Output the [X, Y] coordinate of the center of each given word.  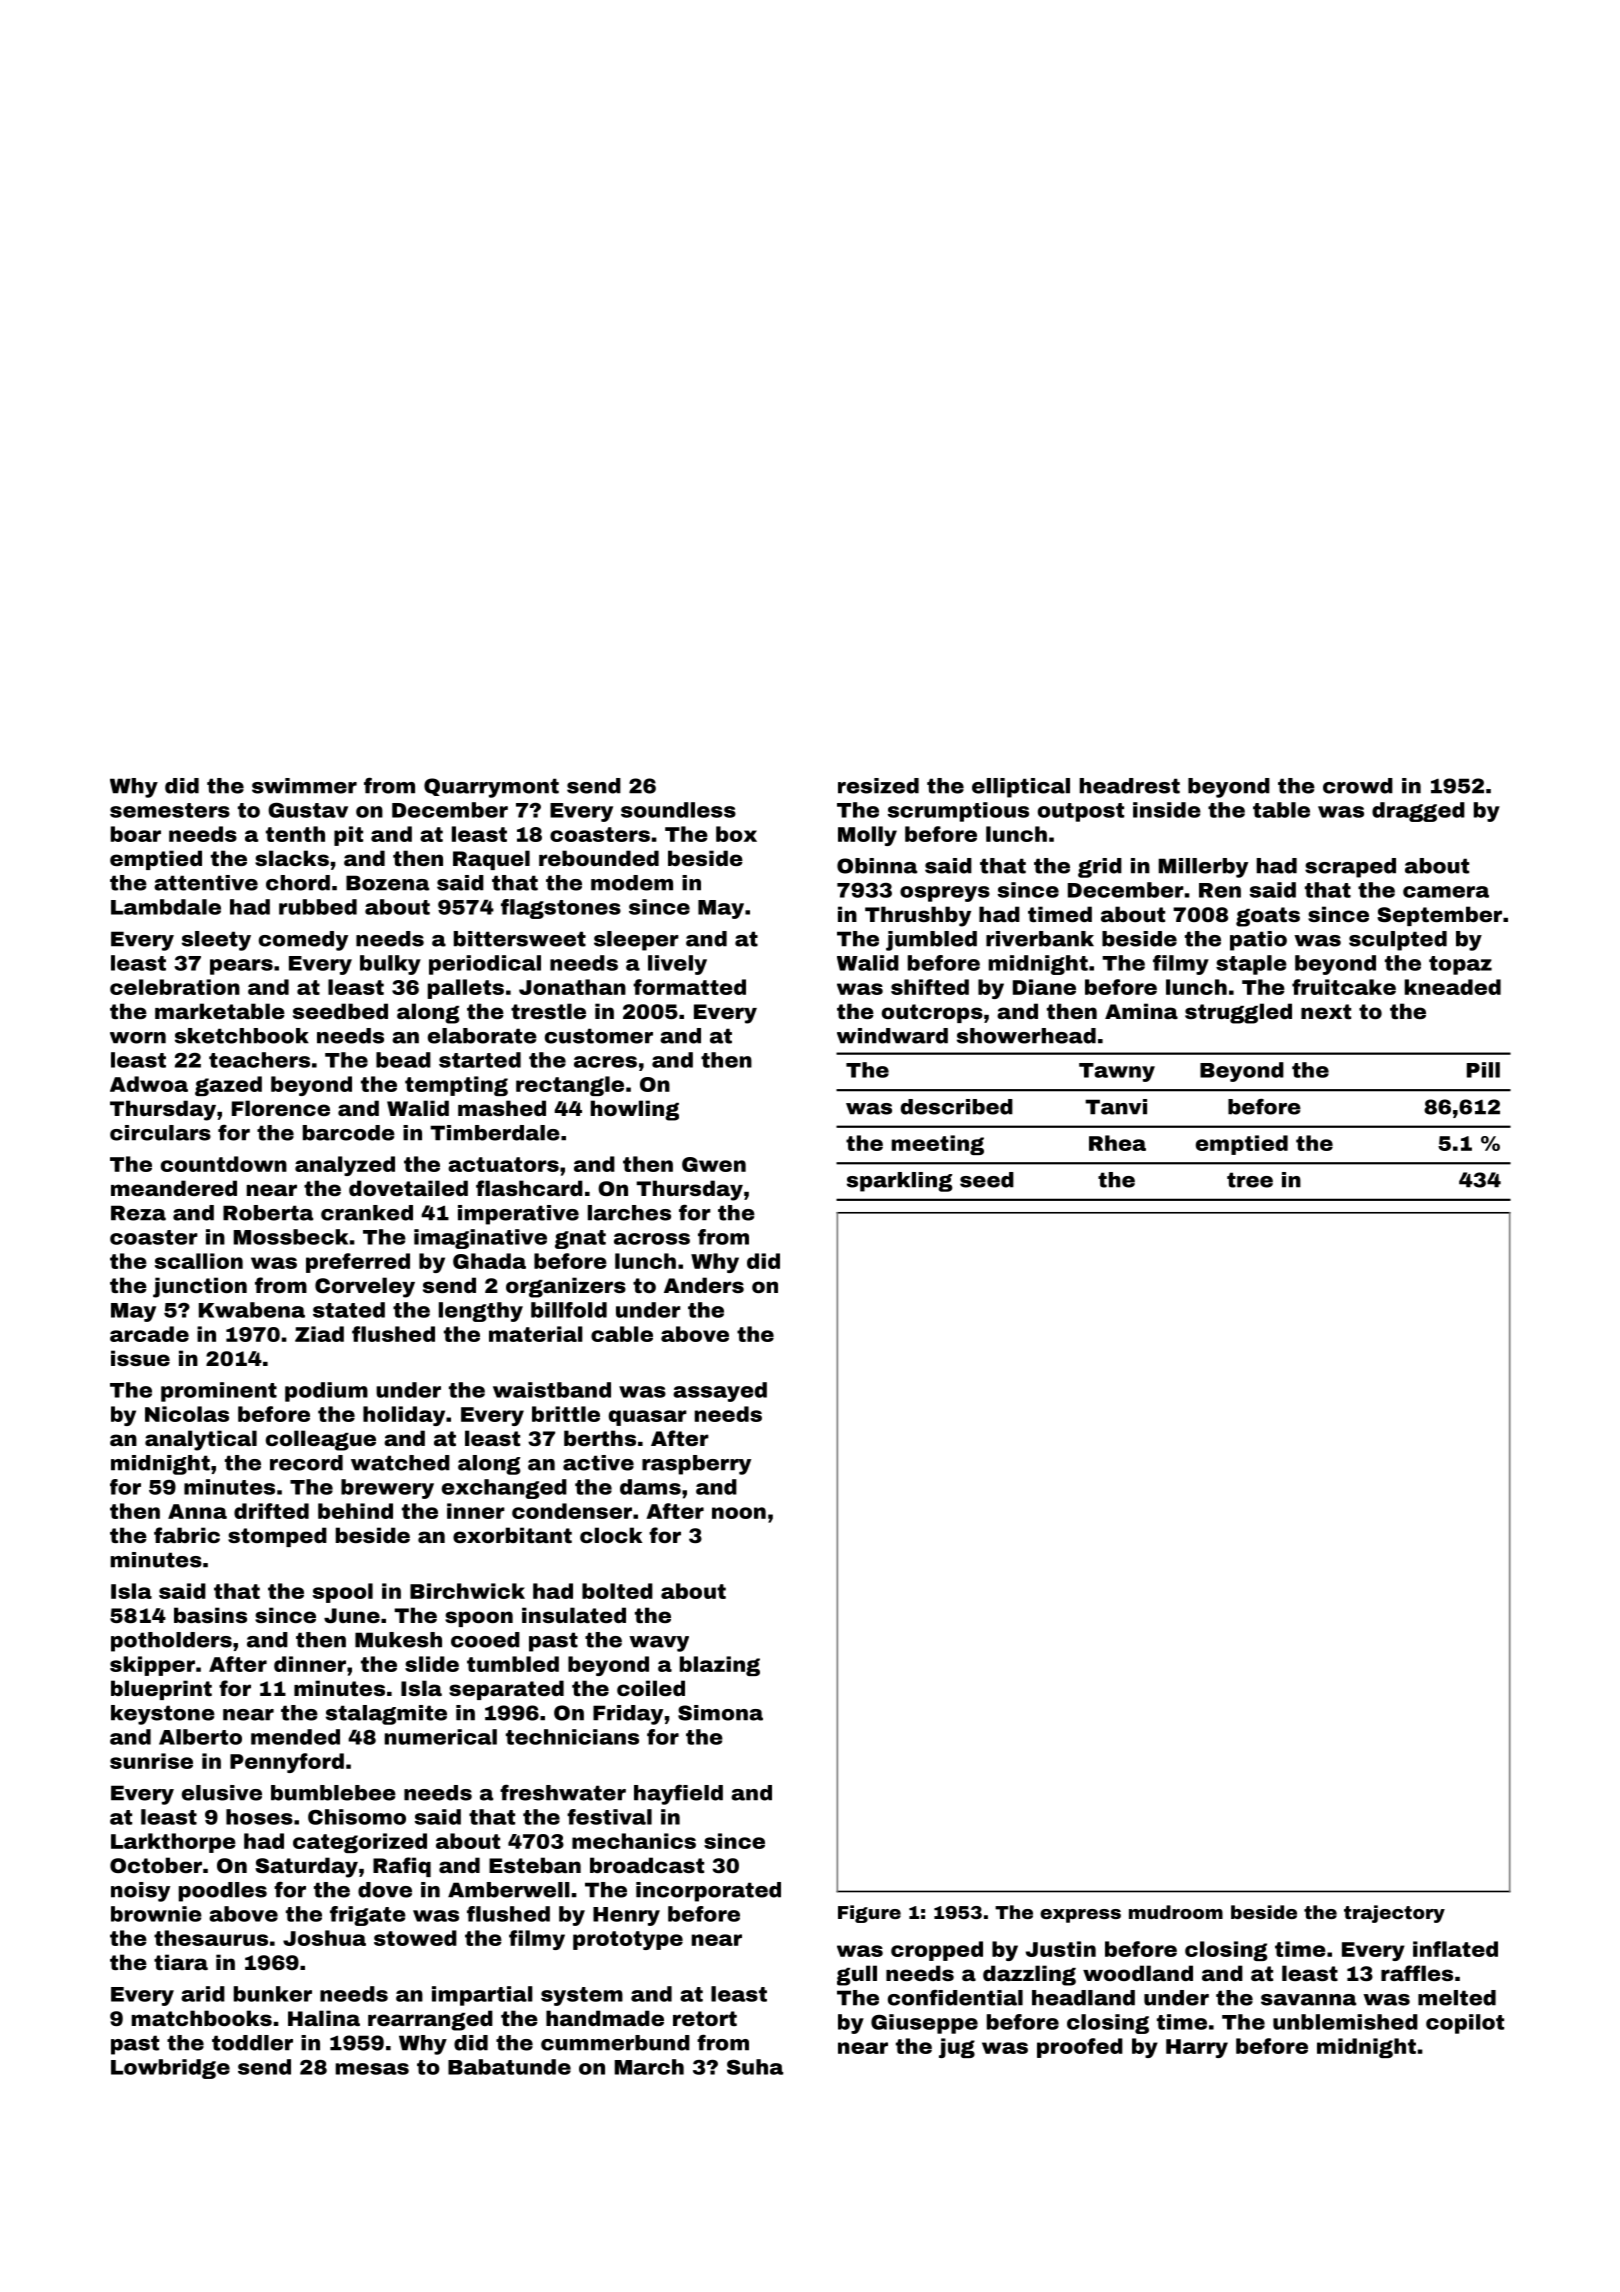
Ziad [319, 1334]
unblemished [1345, 2022]
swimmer [304, 786]
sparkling [899, 1182]
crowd [1358, 786]
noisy [140, 1892]
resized [878, 786]
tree [1250, 1180]
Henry [626, 1916]
